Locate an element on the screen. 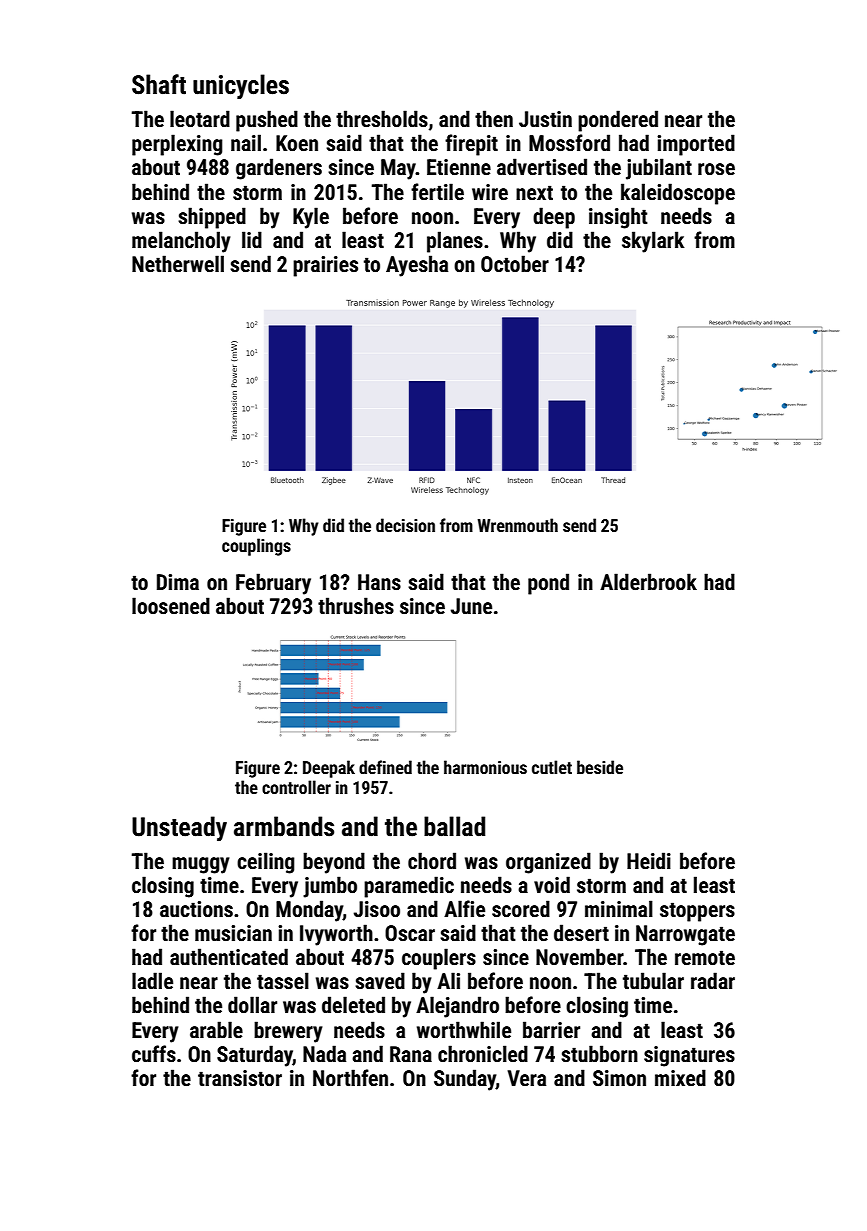 The width and height of the screenshot is (867, 1231). Justin is located at coordinates (545, 119).
